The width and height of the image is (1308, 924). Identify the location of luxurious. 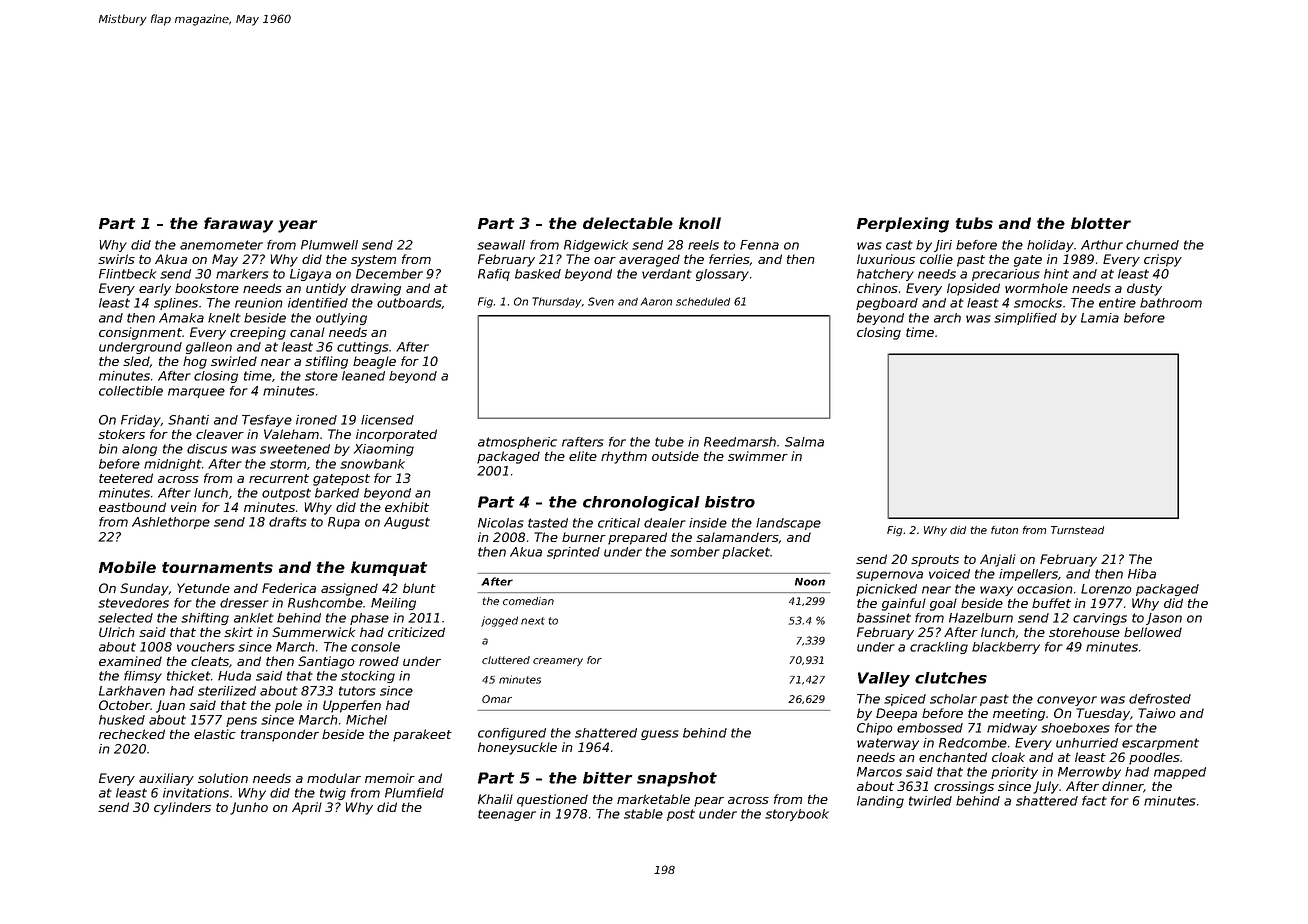
(886, 259).
